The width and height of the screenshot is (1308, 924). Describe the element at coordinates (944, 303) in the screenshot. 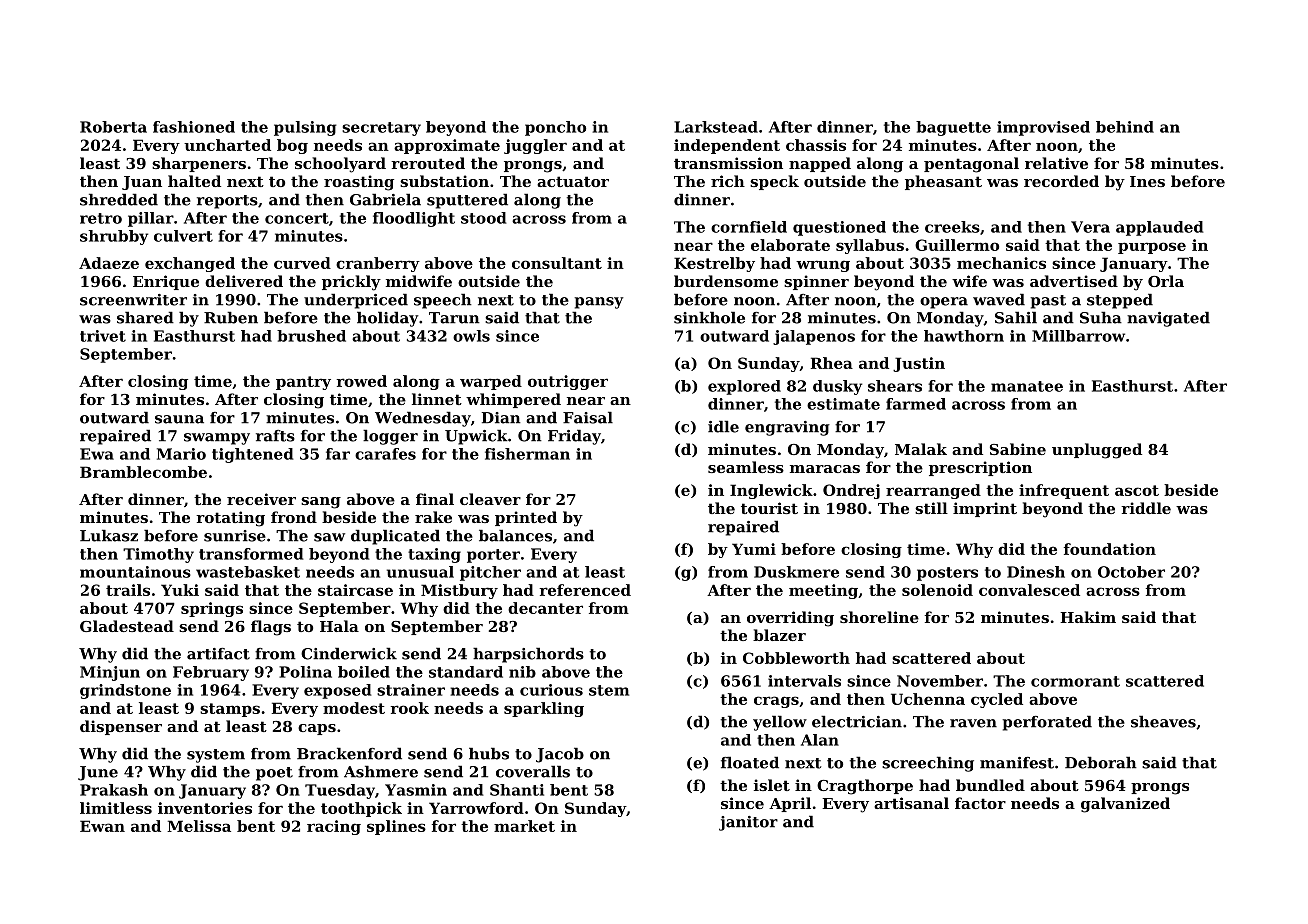

I see `opera` at that location.
